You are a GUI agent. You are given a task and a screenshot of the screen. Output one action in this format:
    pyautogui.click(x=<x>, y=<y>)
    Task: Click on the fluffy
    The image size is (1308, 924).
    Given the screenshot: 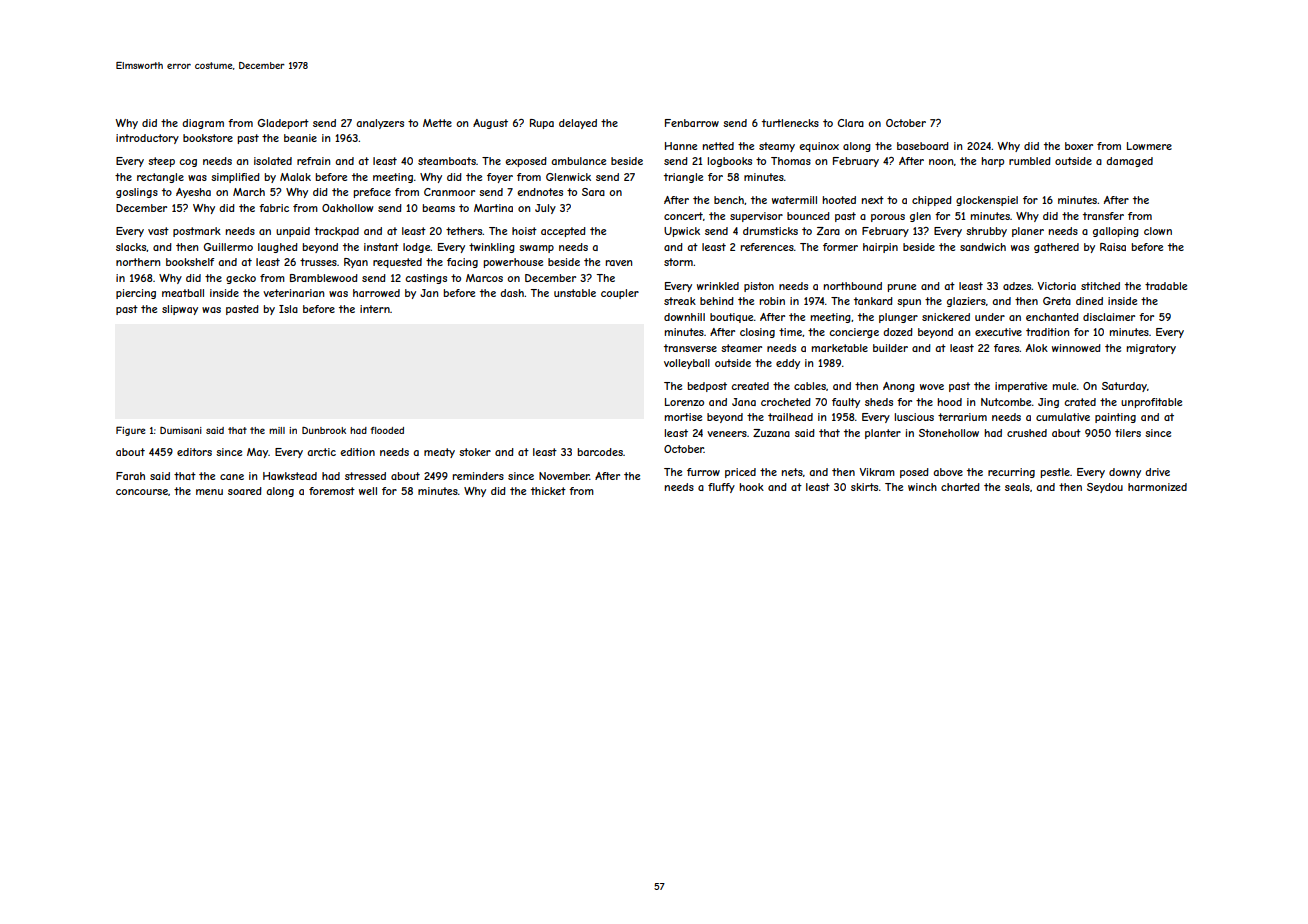 What is the action you would take?
    pyautogui.click(x=721, y=488)
